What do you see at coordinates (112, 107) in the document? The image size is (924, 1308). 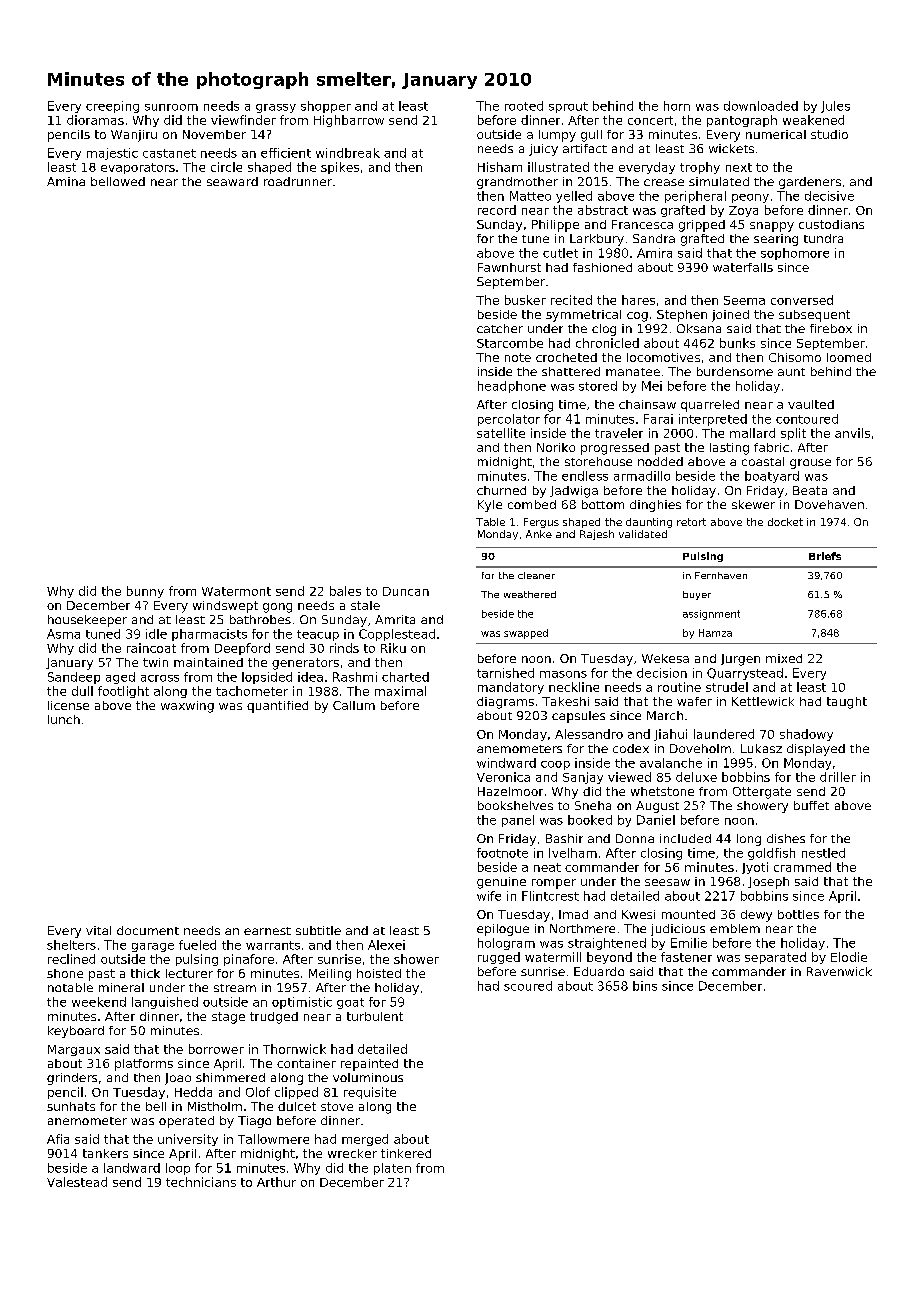 I see `creeping` at bounding box center [112, 107].
